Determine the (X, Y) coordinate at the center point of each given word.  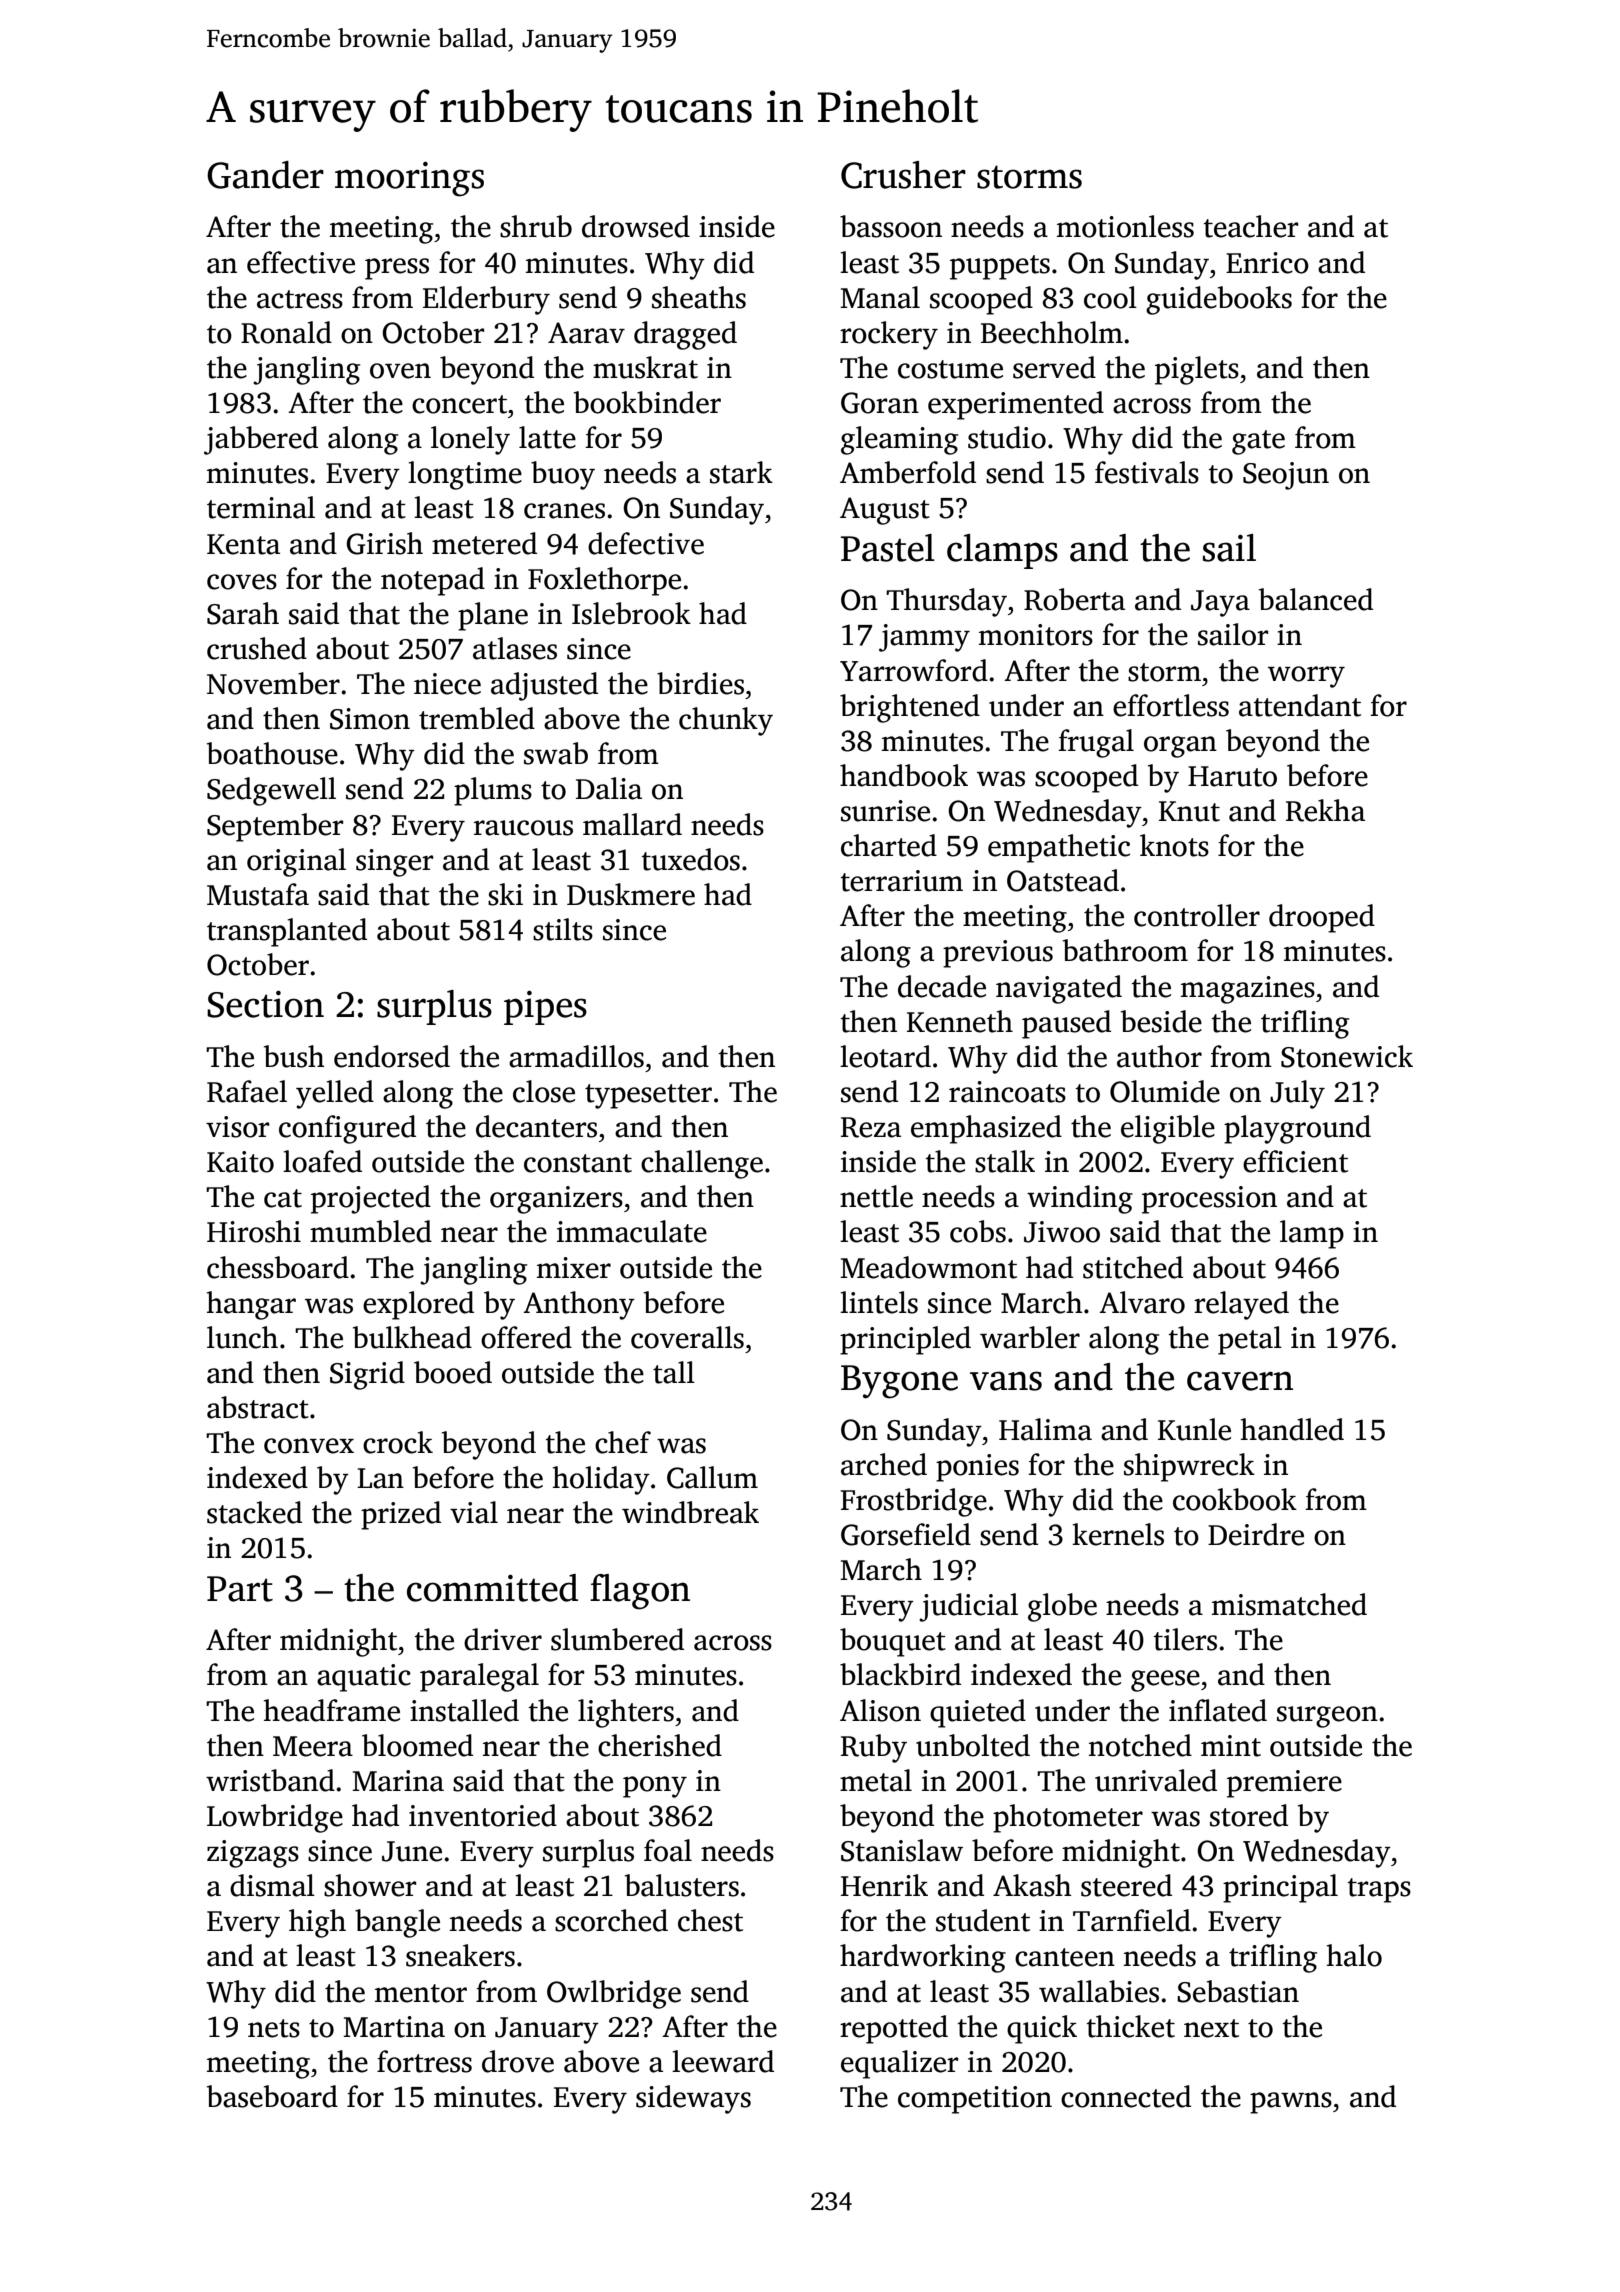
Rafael (247, 1091)
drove (518, 2061)
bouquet (893, 1642)
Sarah (243, 613)
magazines (1248, 990)
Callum (712, 1477)
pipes (545, 1007)
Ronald (286, 332)
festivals (1147, 472)
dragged (685, 335)
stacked (254, 1512)
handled (1292, 1429)
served (1054, 367)
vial (474, 1512)
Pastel (888, 548)
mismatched (1289, 1604)
